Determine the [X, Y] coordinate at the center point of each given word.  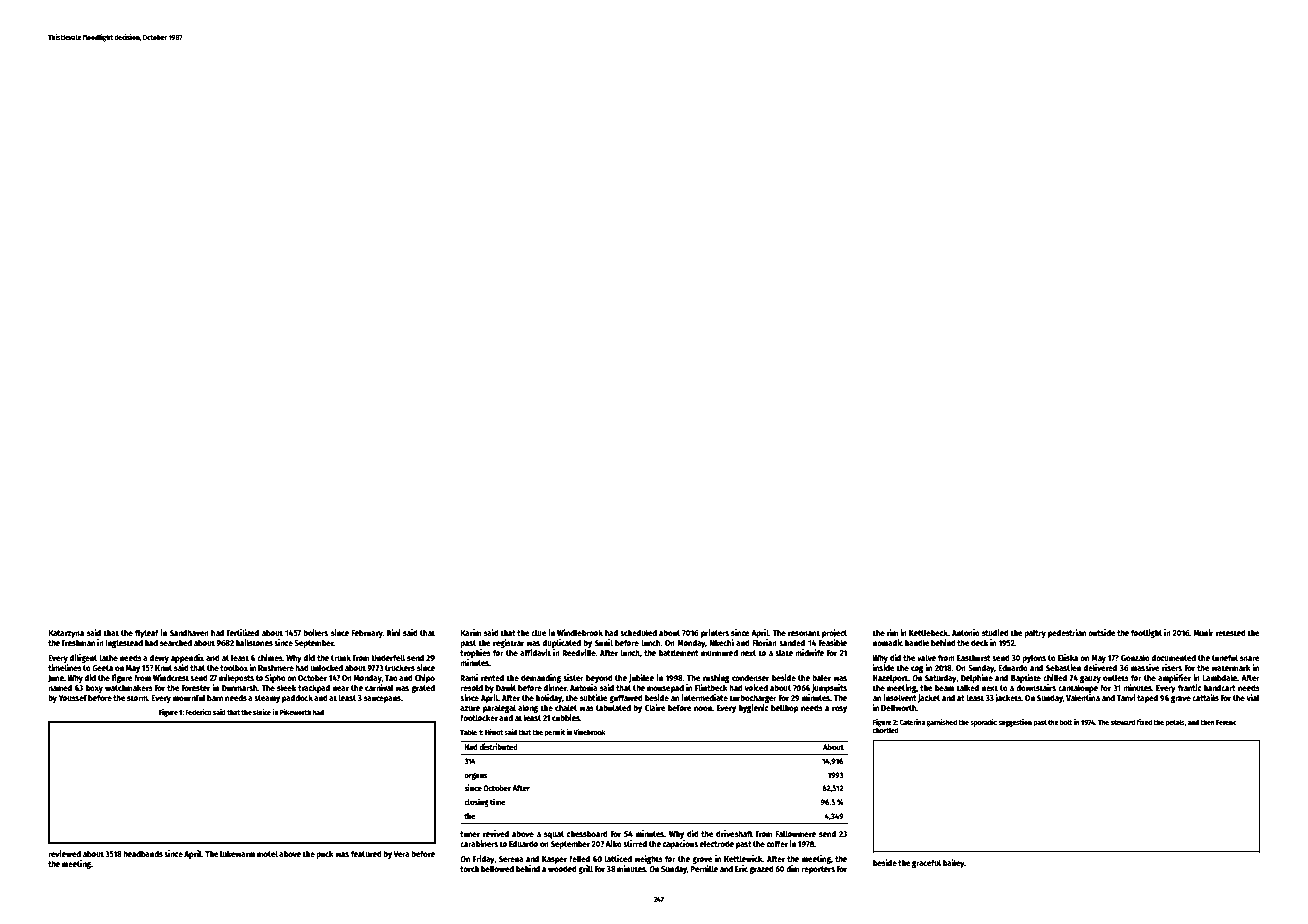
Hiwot [494, 732]
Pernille [704, 868]
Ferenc [1226, 722]
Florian [764, 642]
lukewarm [237, 853]
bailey [954, 863]
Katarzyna [66, 634]
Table [468, 732]
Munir [1203, 632]
